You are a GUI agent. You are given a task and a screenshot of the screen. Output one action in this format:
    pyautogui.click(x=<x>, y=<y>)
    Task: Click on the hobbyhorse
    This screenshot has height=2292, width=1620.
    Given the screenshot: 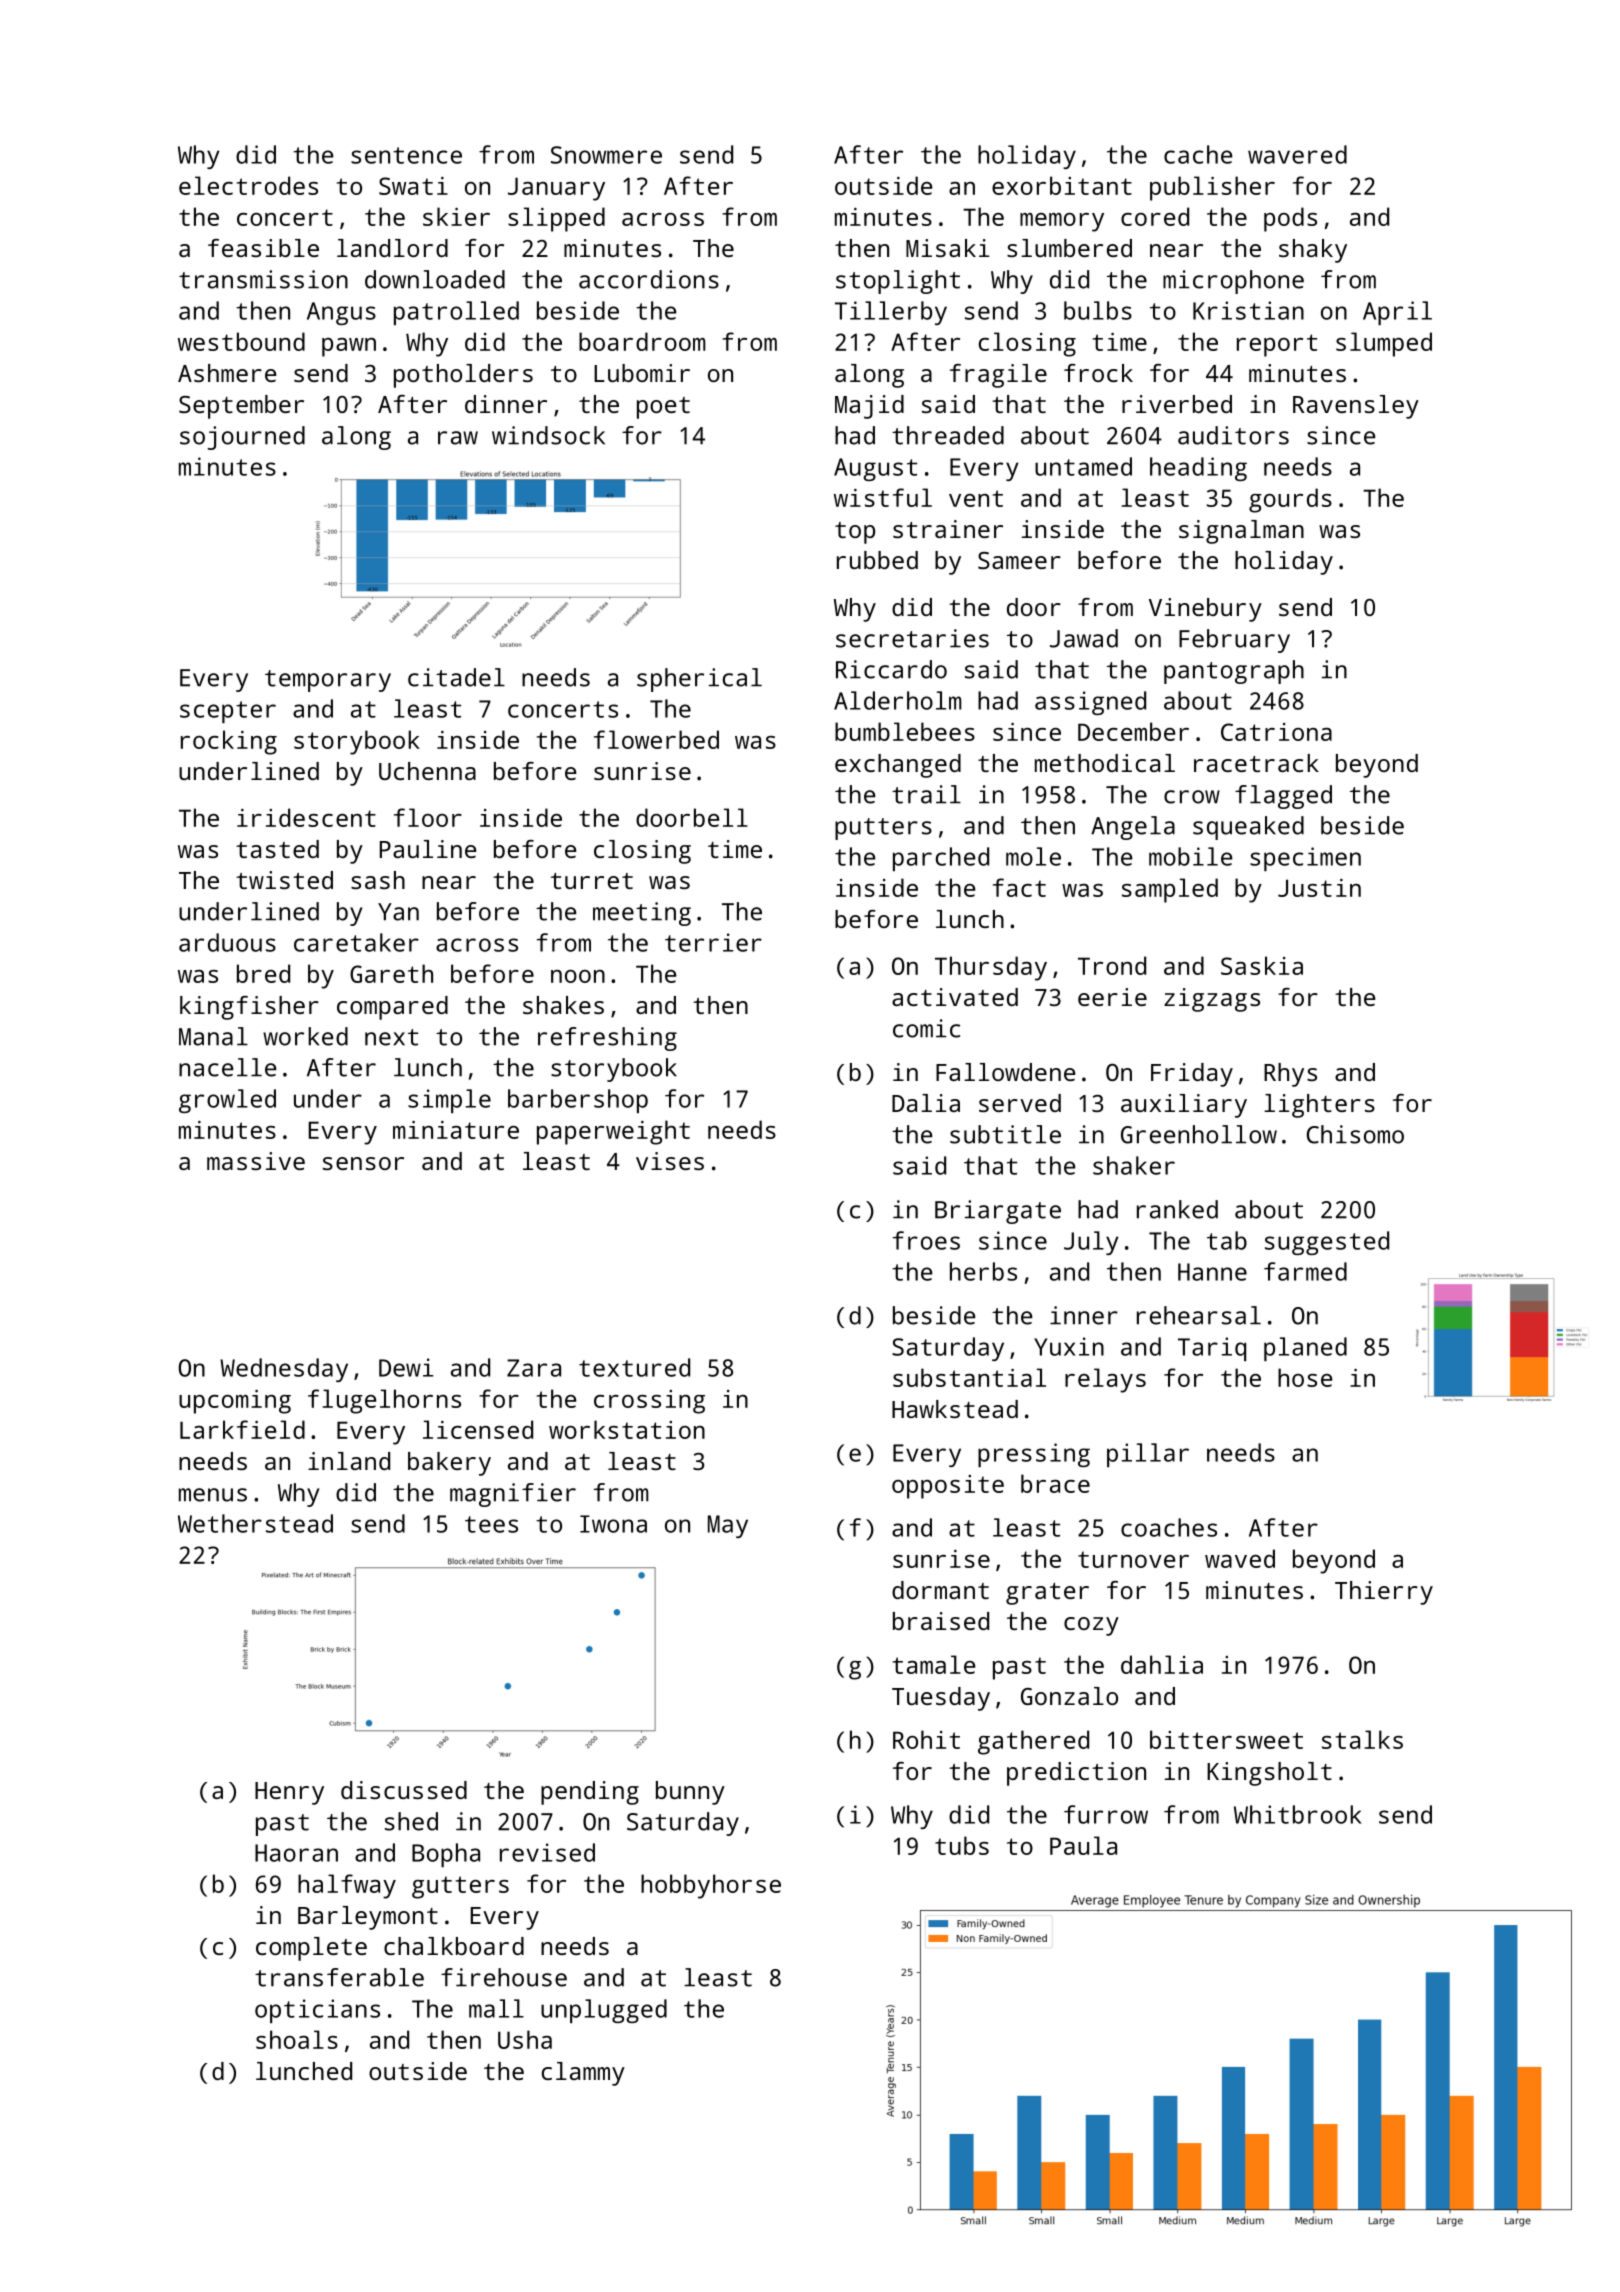 What is the action you would take?
    pyautogui.click(x=711, y=1886)
